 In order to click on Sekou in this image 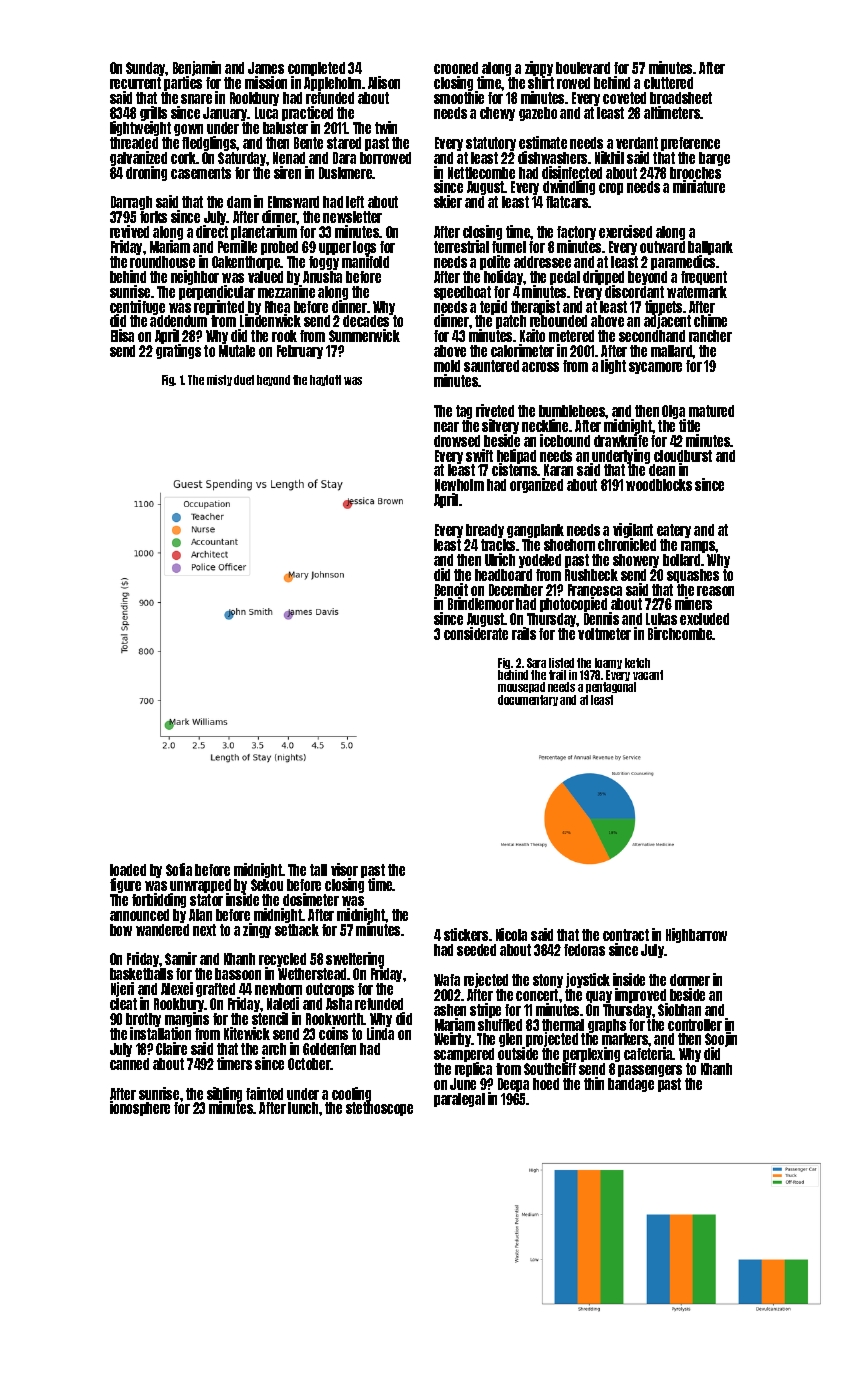, I will do `click(267, 885)`.
